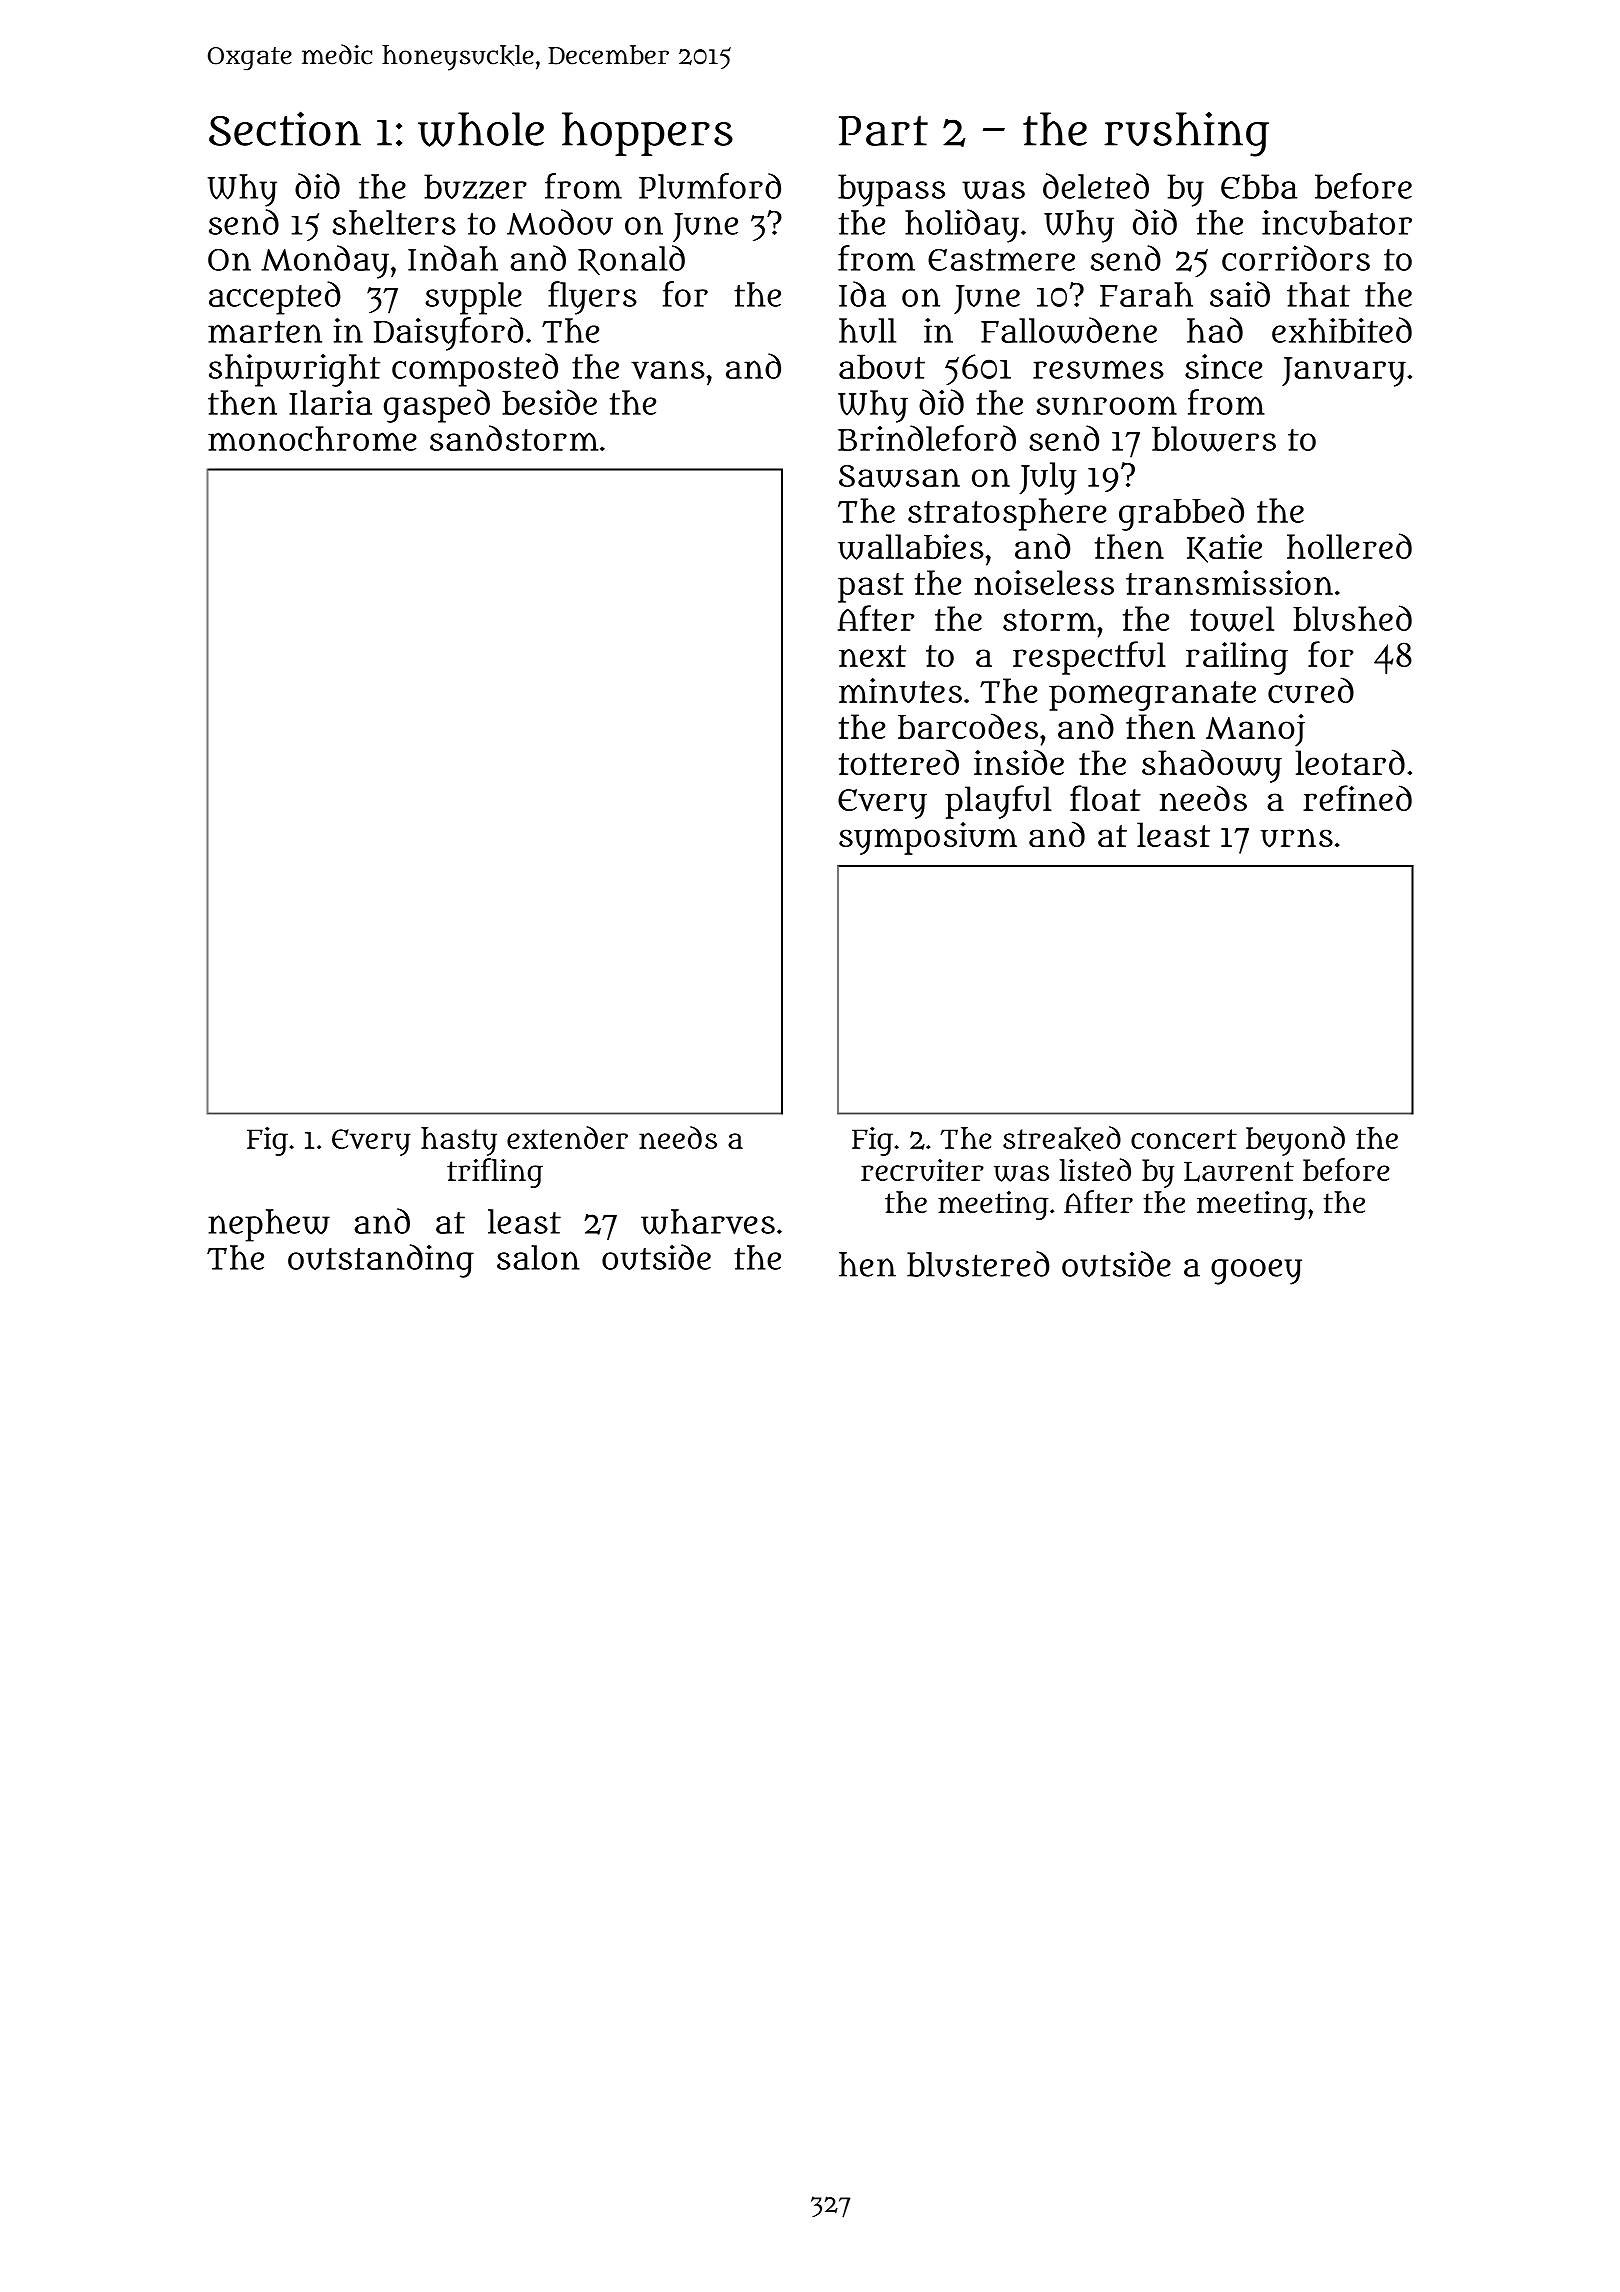 This image has height=2292, width=1620. I want to click on pomegranate, so click(1152, 696).
